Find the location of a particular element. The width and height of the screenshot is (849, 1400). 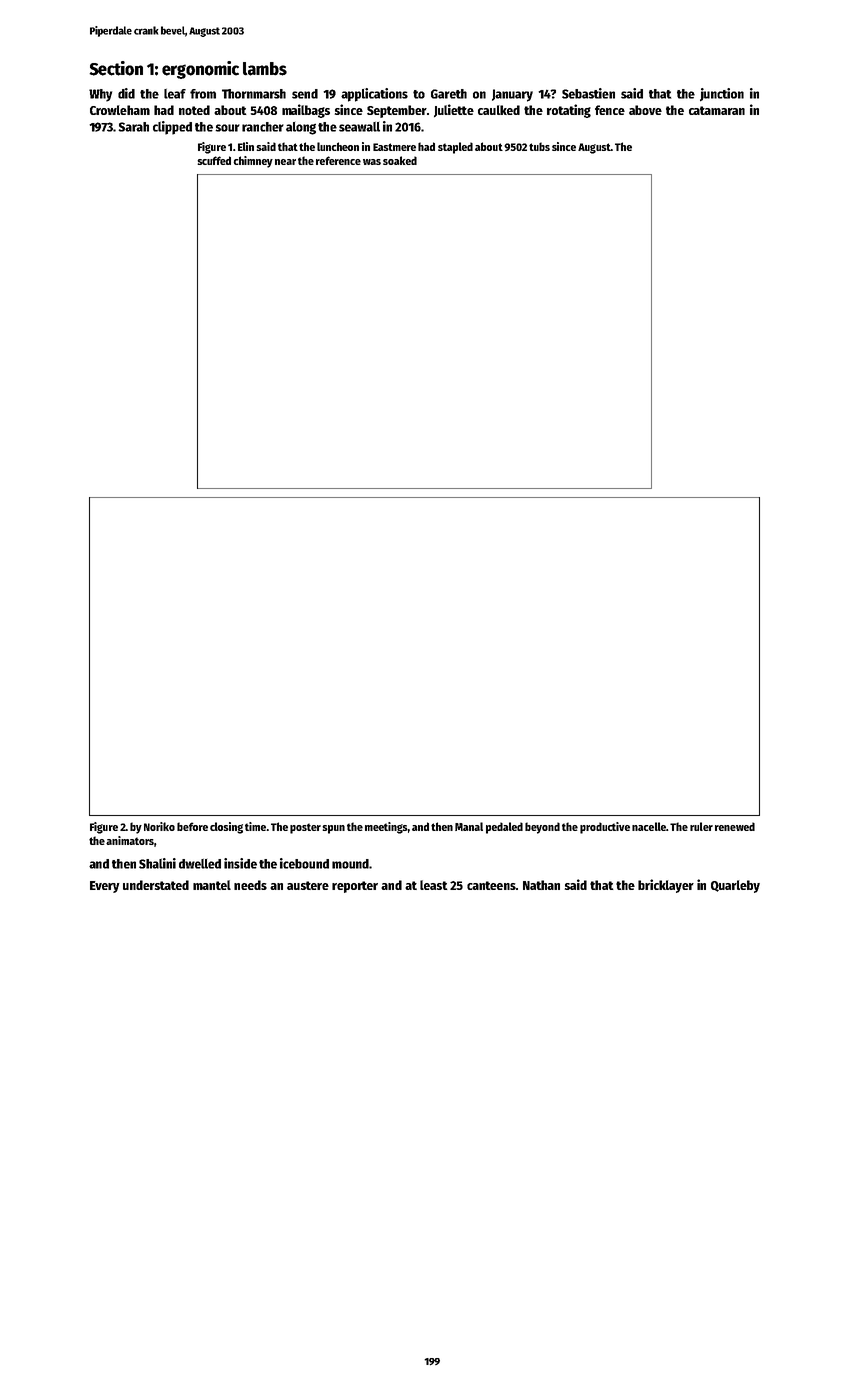

scuffed is located at coordinates (214, 160).
